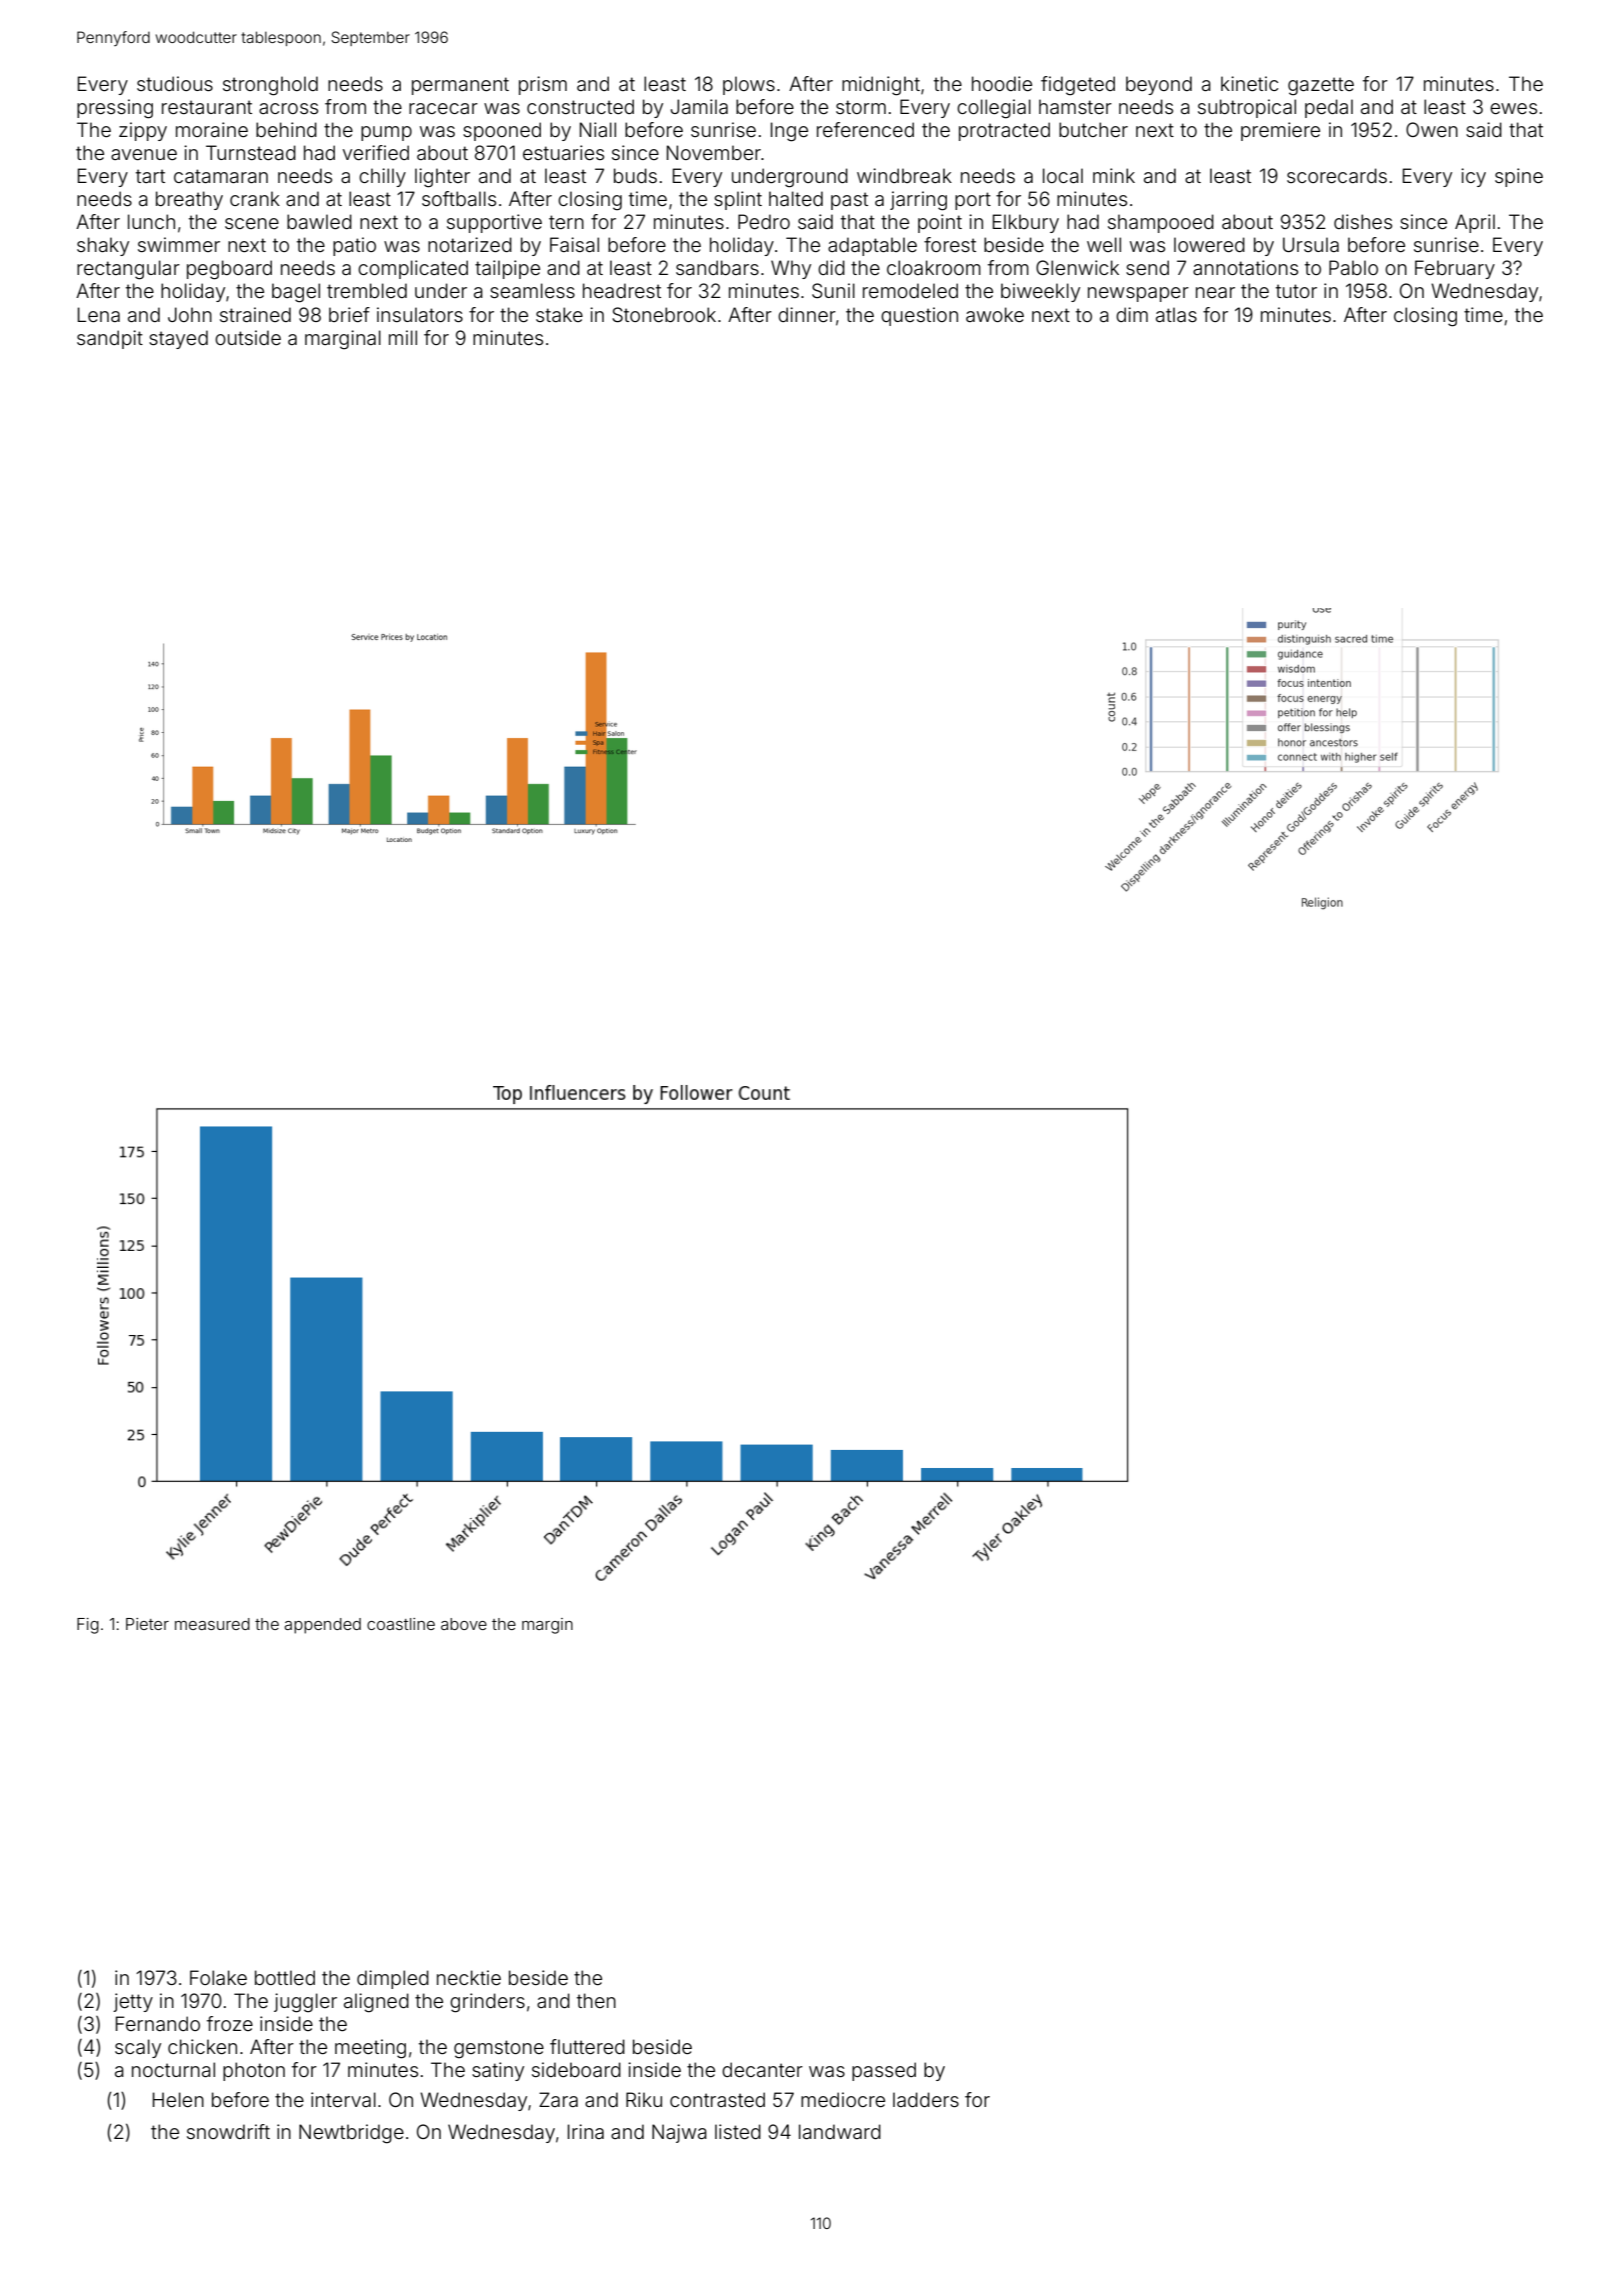  What do you see at coordinates (498, 2071) in the page?
I see `satiny` at bounding box center [498, 2071].
